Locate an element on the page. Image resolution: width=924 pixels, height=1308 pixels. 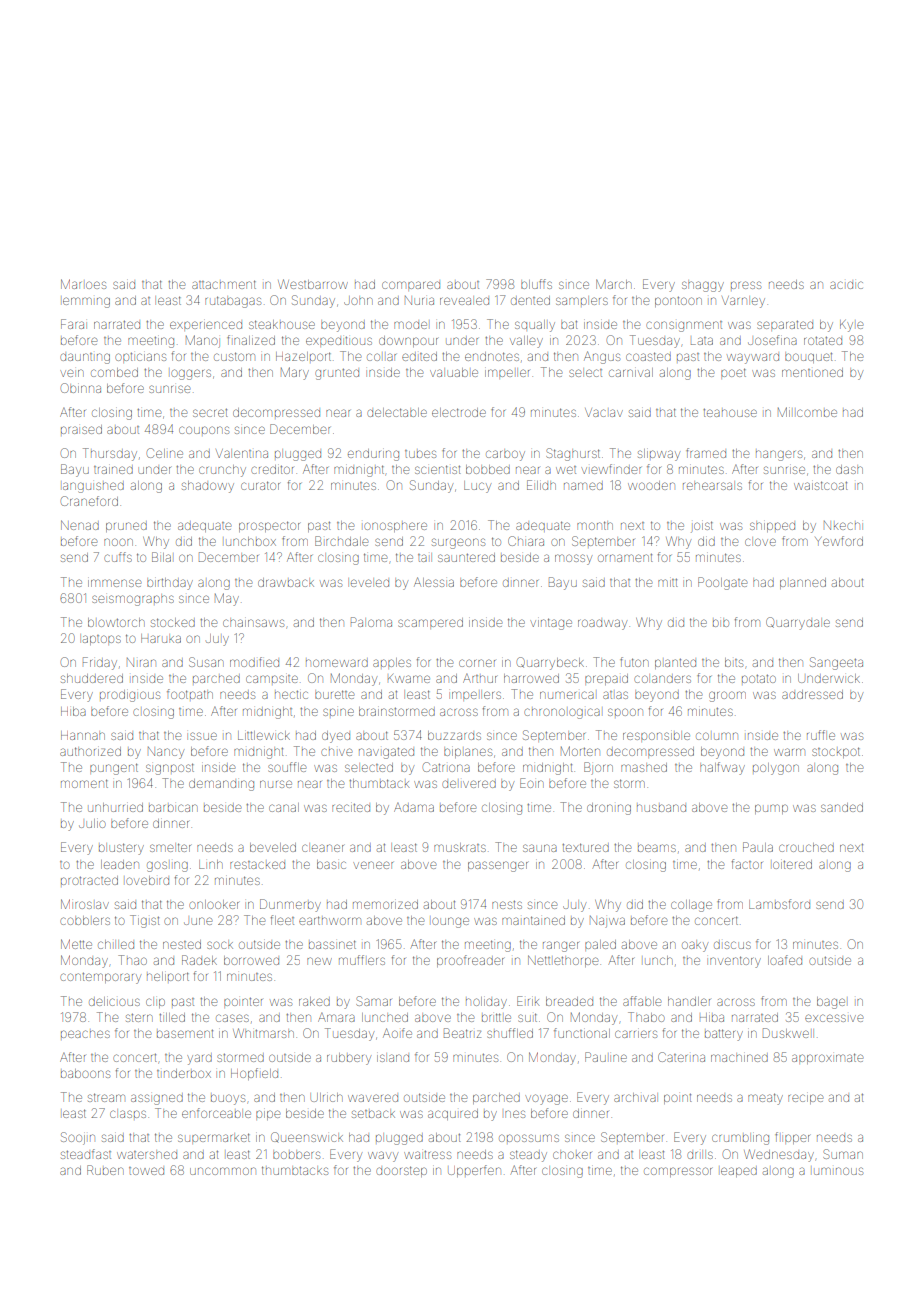
shaggy is located at coordinates (703, 286).
